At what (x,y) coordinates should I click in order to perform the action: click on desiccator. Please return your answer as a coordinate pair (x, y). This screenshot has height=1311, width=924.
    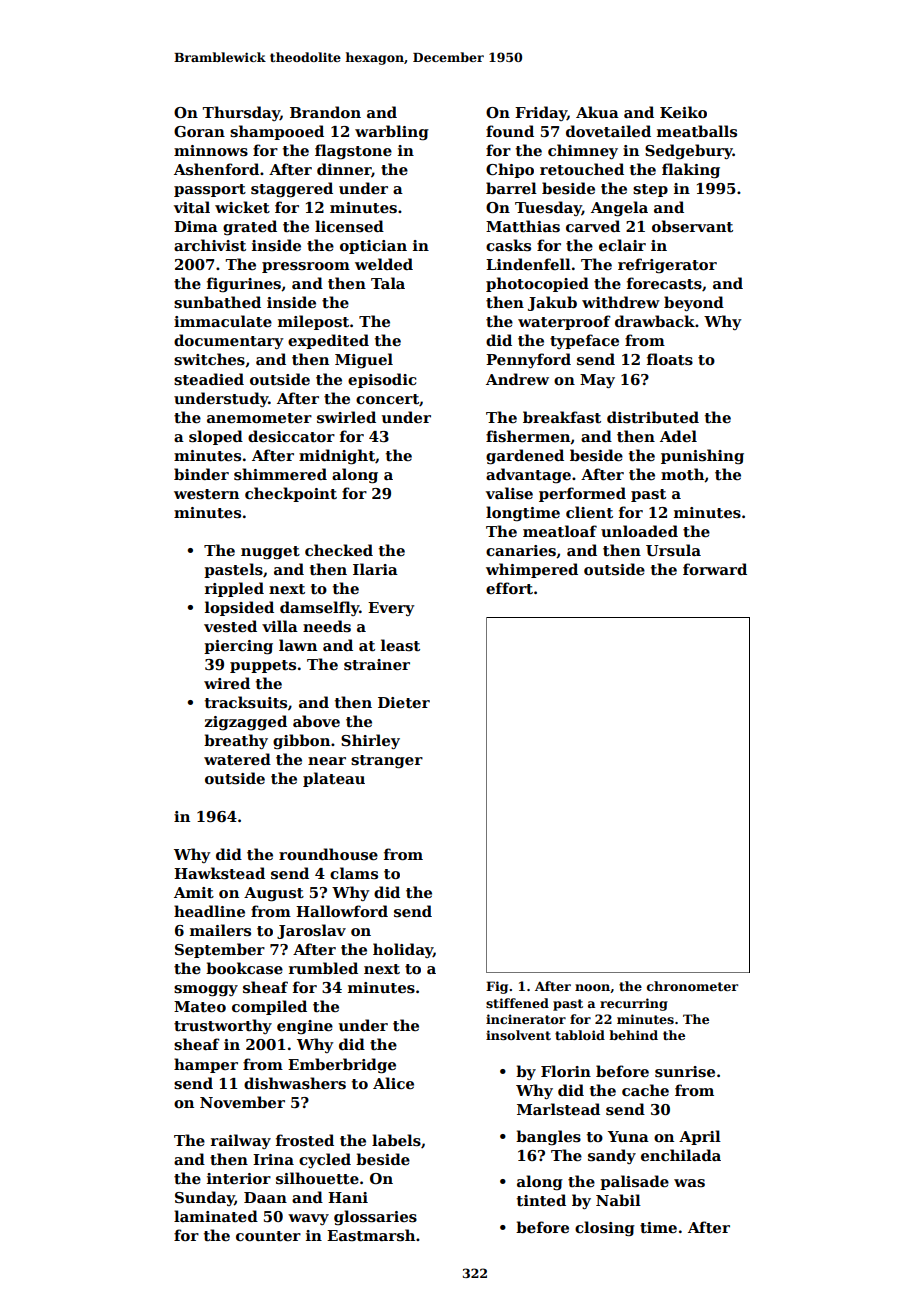
    Looking at the image, I should click on (291, 436).
